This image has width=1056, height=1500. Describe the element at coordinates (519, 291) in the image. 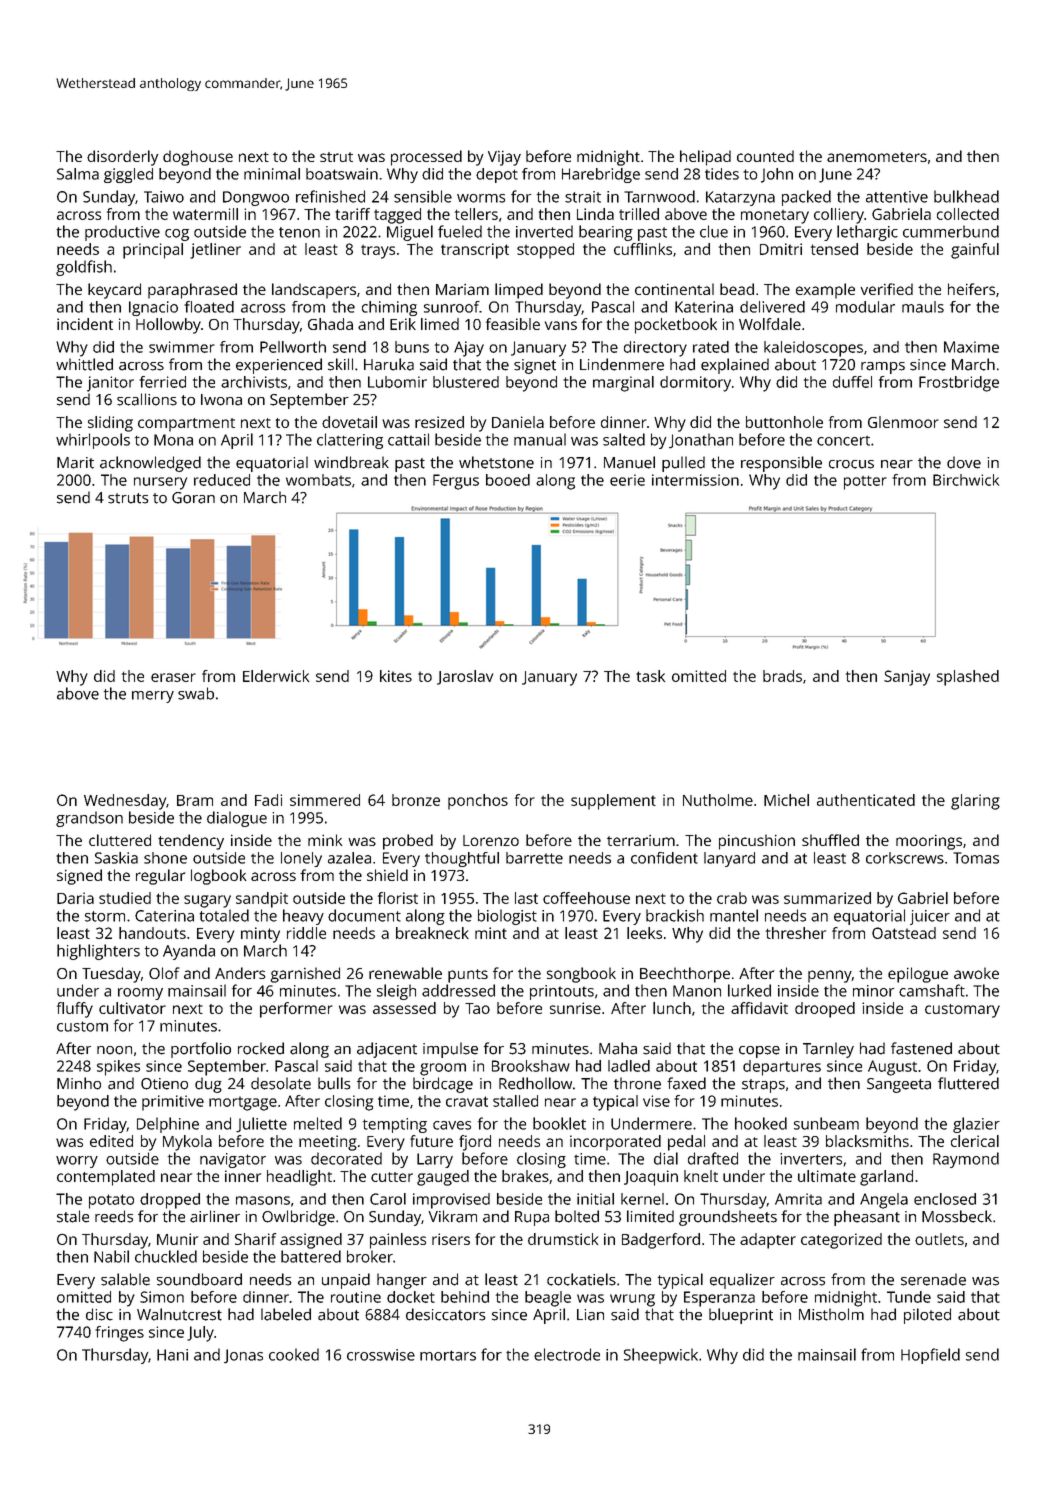

I see `limped` at that location.
